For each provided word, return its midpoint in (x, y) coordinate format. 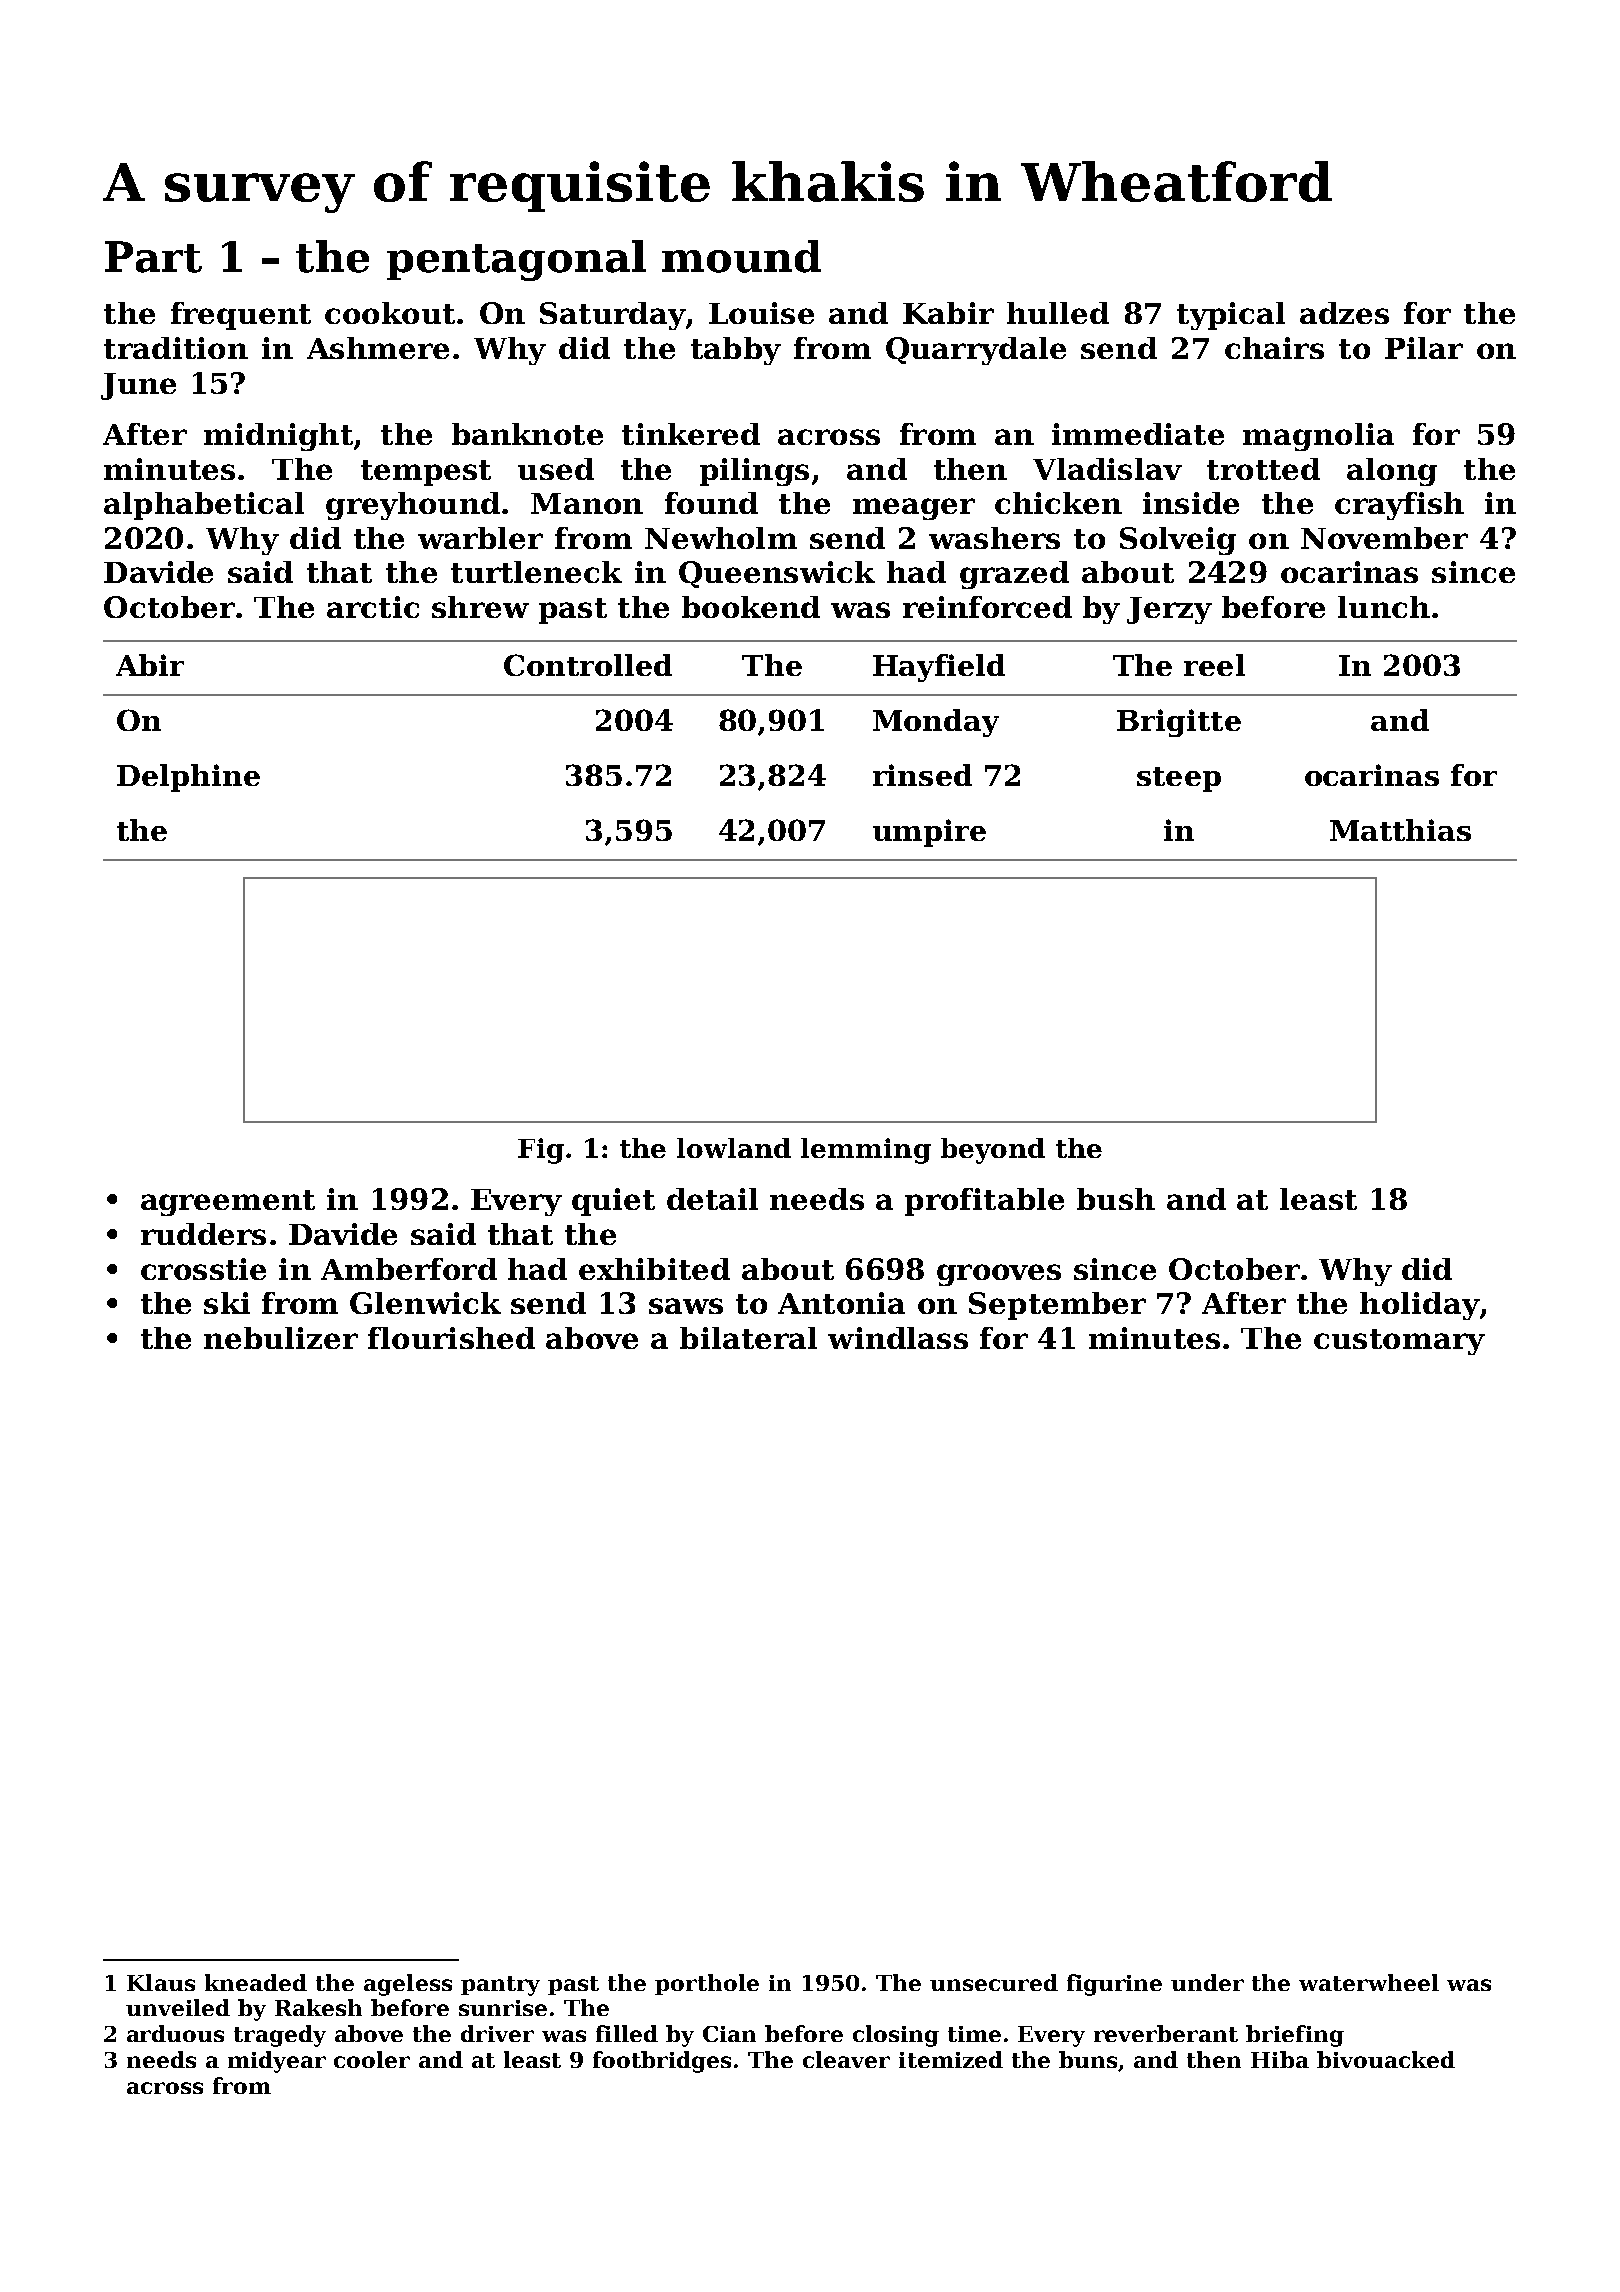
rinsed (922, 775)
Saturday (612, 316)
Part (153, 257)
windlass (898, 1338)
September (1057, 1306)
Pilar (1424, 348)
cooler (372, 2059)
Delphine (188, 778)
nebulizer (281, 1338)
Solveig (1178, 541)
